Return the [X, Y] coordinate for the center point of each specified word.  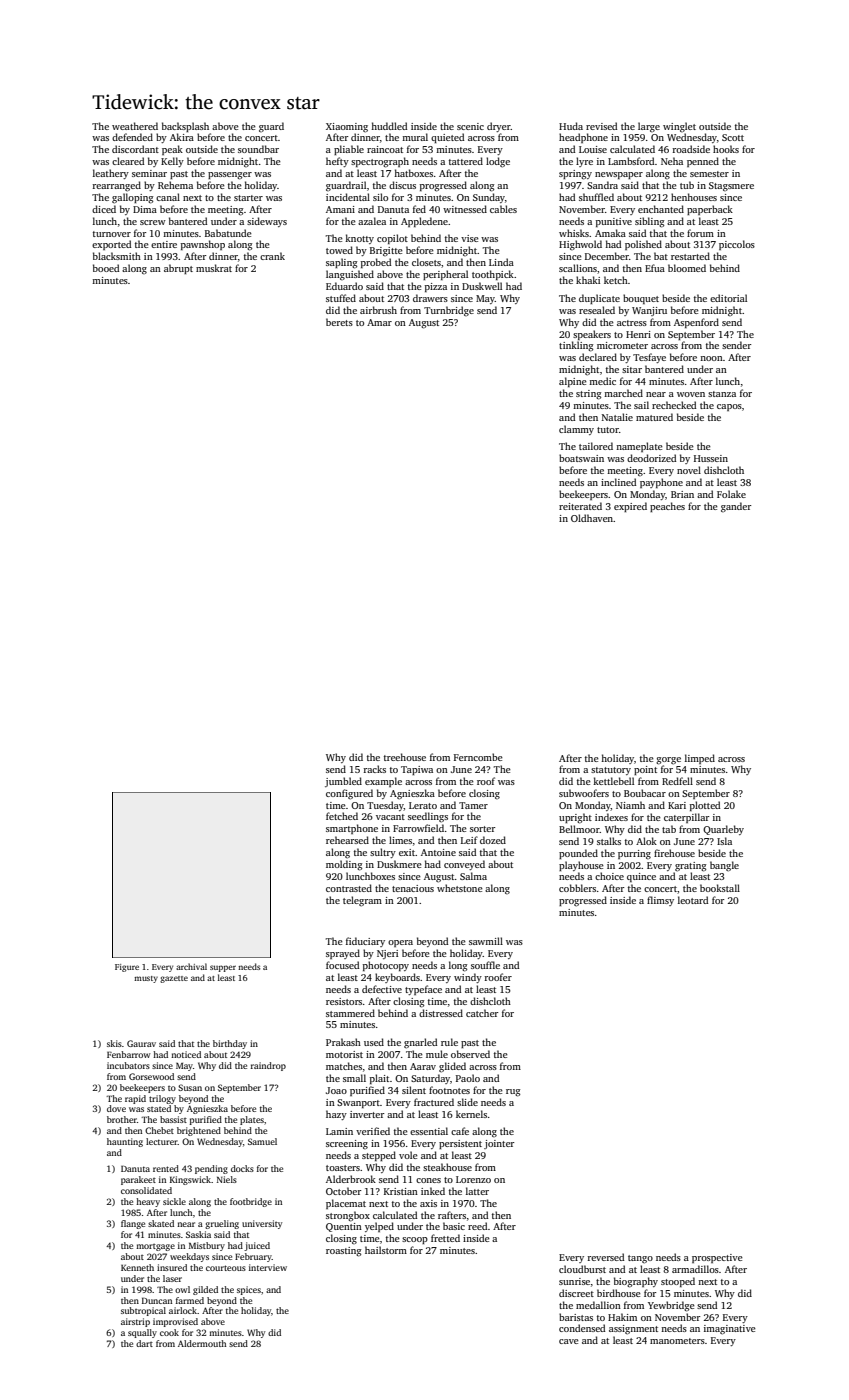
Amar [379, 322]
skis [114, 1043]
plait [379, 1079]
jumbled [343, 782]
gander [736, 507]
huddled [389, 126]
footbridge [251, 1202]
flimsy [660, 901]
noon [711, 358]
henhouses [694, 197]
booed [106, 268]
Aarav [423, 1066]
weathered [135, 126]
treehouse [405, 757]
